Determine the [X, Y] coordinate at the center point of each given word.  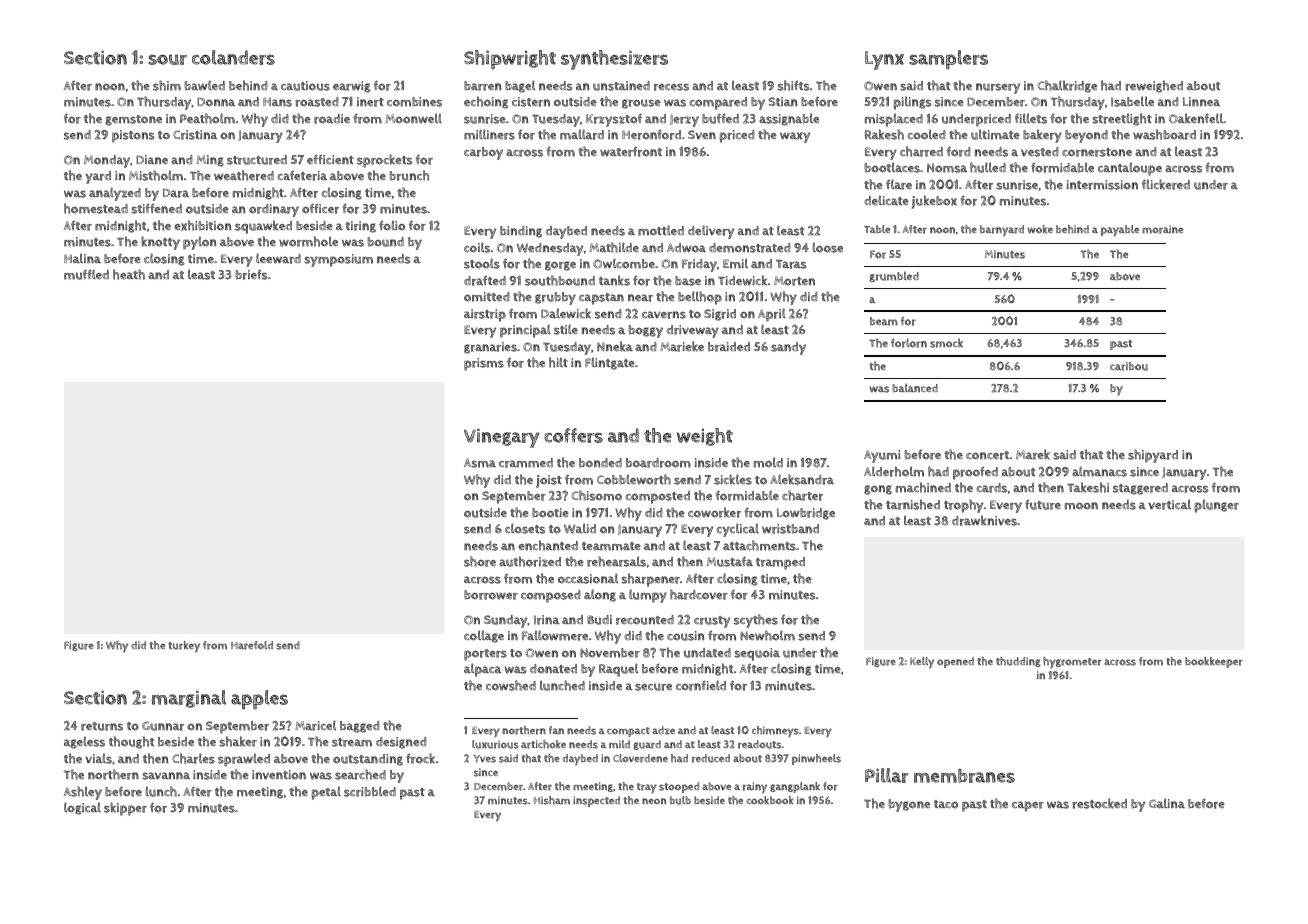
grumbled [894, 277]
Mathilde [614, 247]
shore [480, 561]
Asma [480, 463]
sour [167, 59]
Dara [176, 193]
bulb [680, 800]
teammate [611, 546]
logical [82, 808]
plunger [1216, 506]
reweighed [1154, 86]
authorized [530, 561]
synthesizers [614, 60]
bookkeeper [1214, 662]
